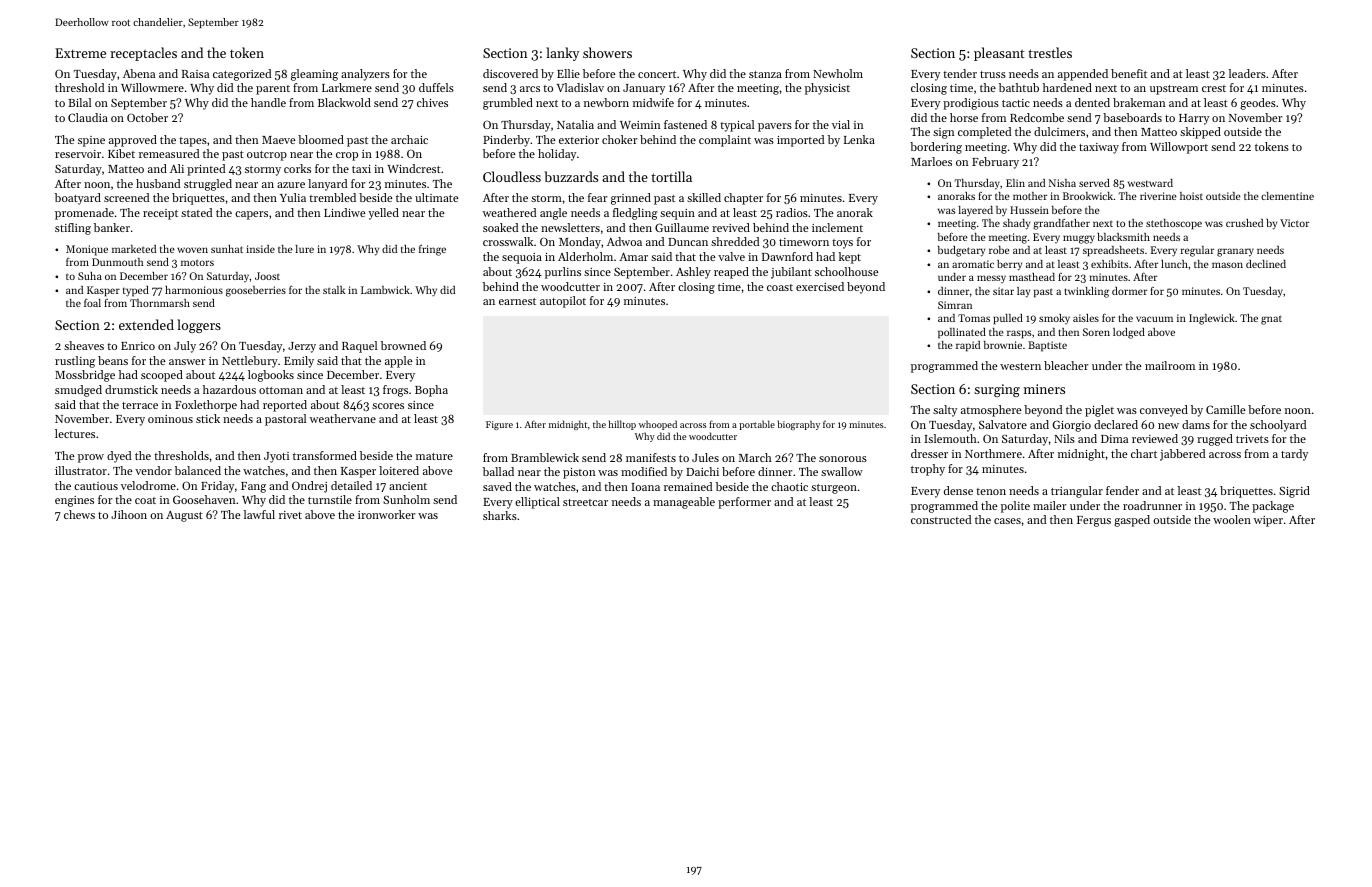 This image has width=1372, height=887. I want to click on Sunholm, so click(406, 499).
